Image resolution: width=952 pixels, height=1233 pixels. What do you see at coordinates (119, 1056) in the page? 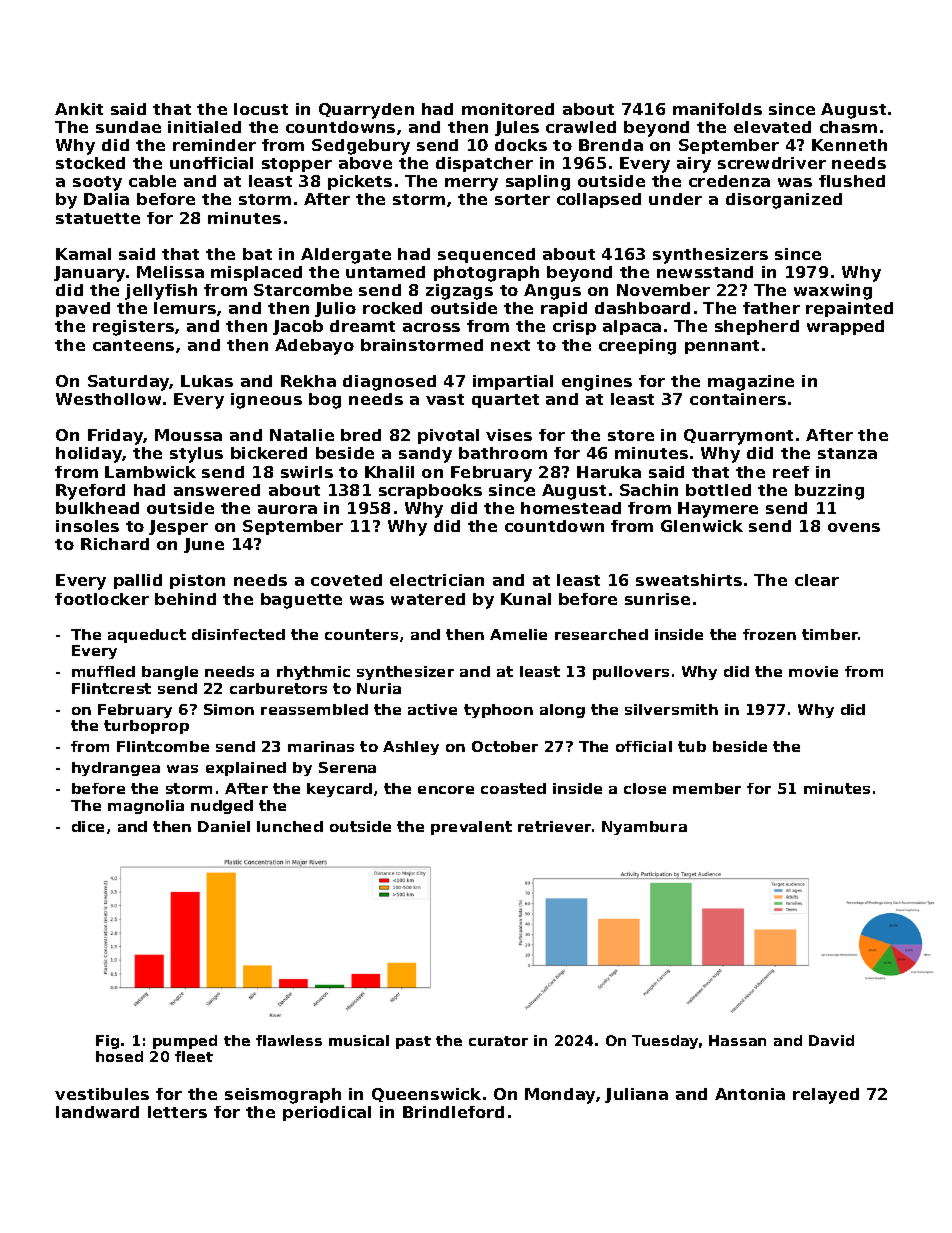
I see `hosed` at bounding box center [119, 1056].
